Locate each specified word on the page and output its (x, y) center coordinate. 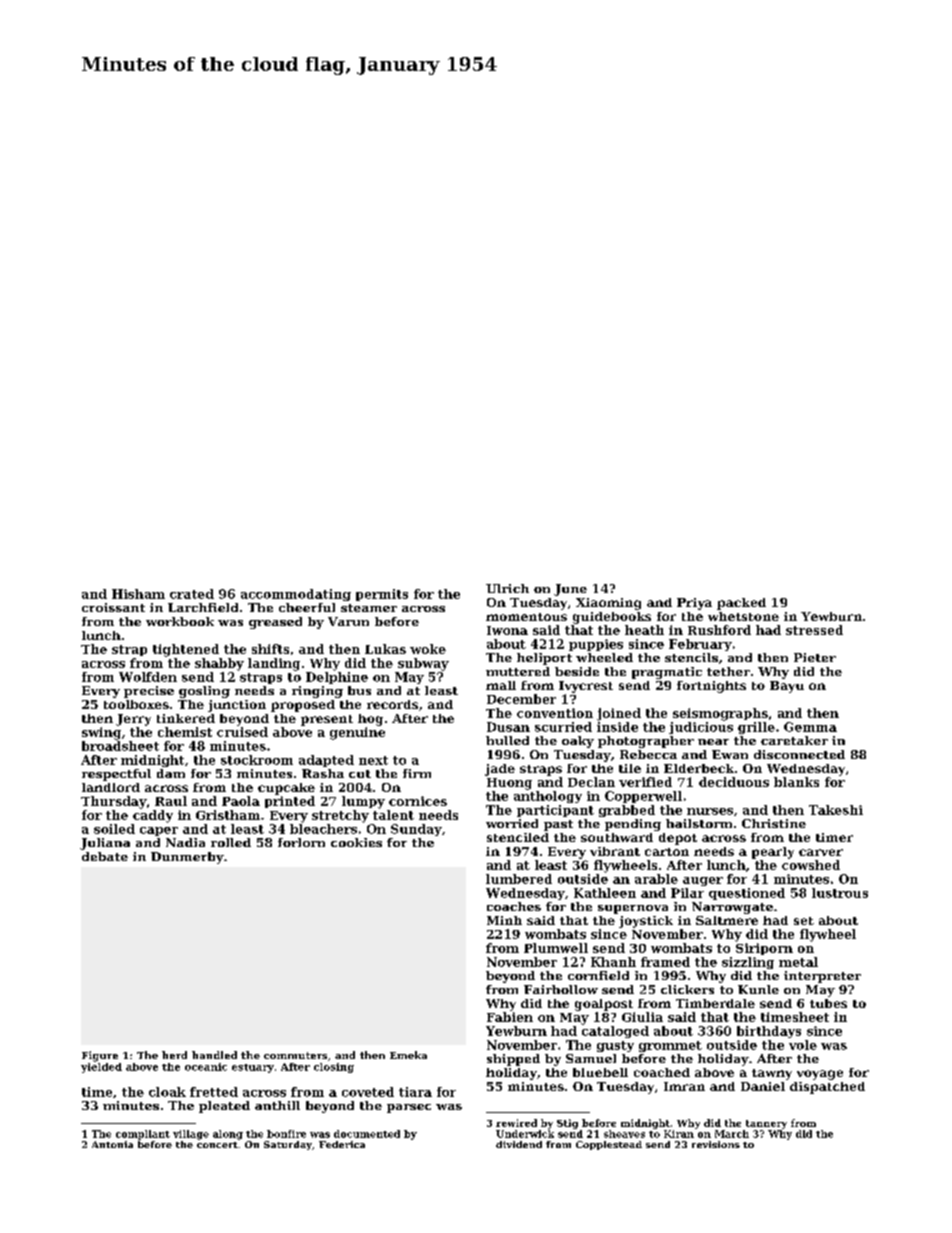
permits (382, 595)
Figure (100, 1056)
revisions (716, 1144)
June (570, 590)
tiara (415, 1092)
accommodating (296, 595)
